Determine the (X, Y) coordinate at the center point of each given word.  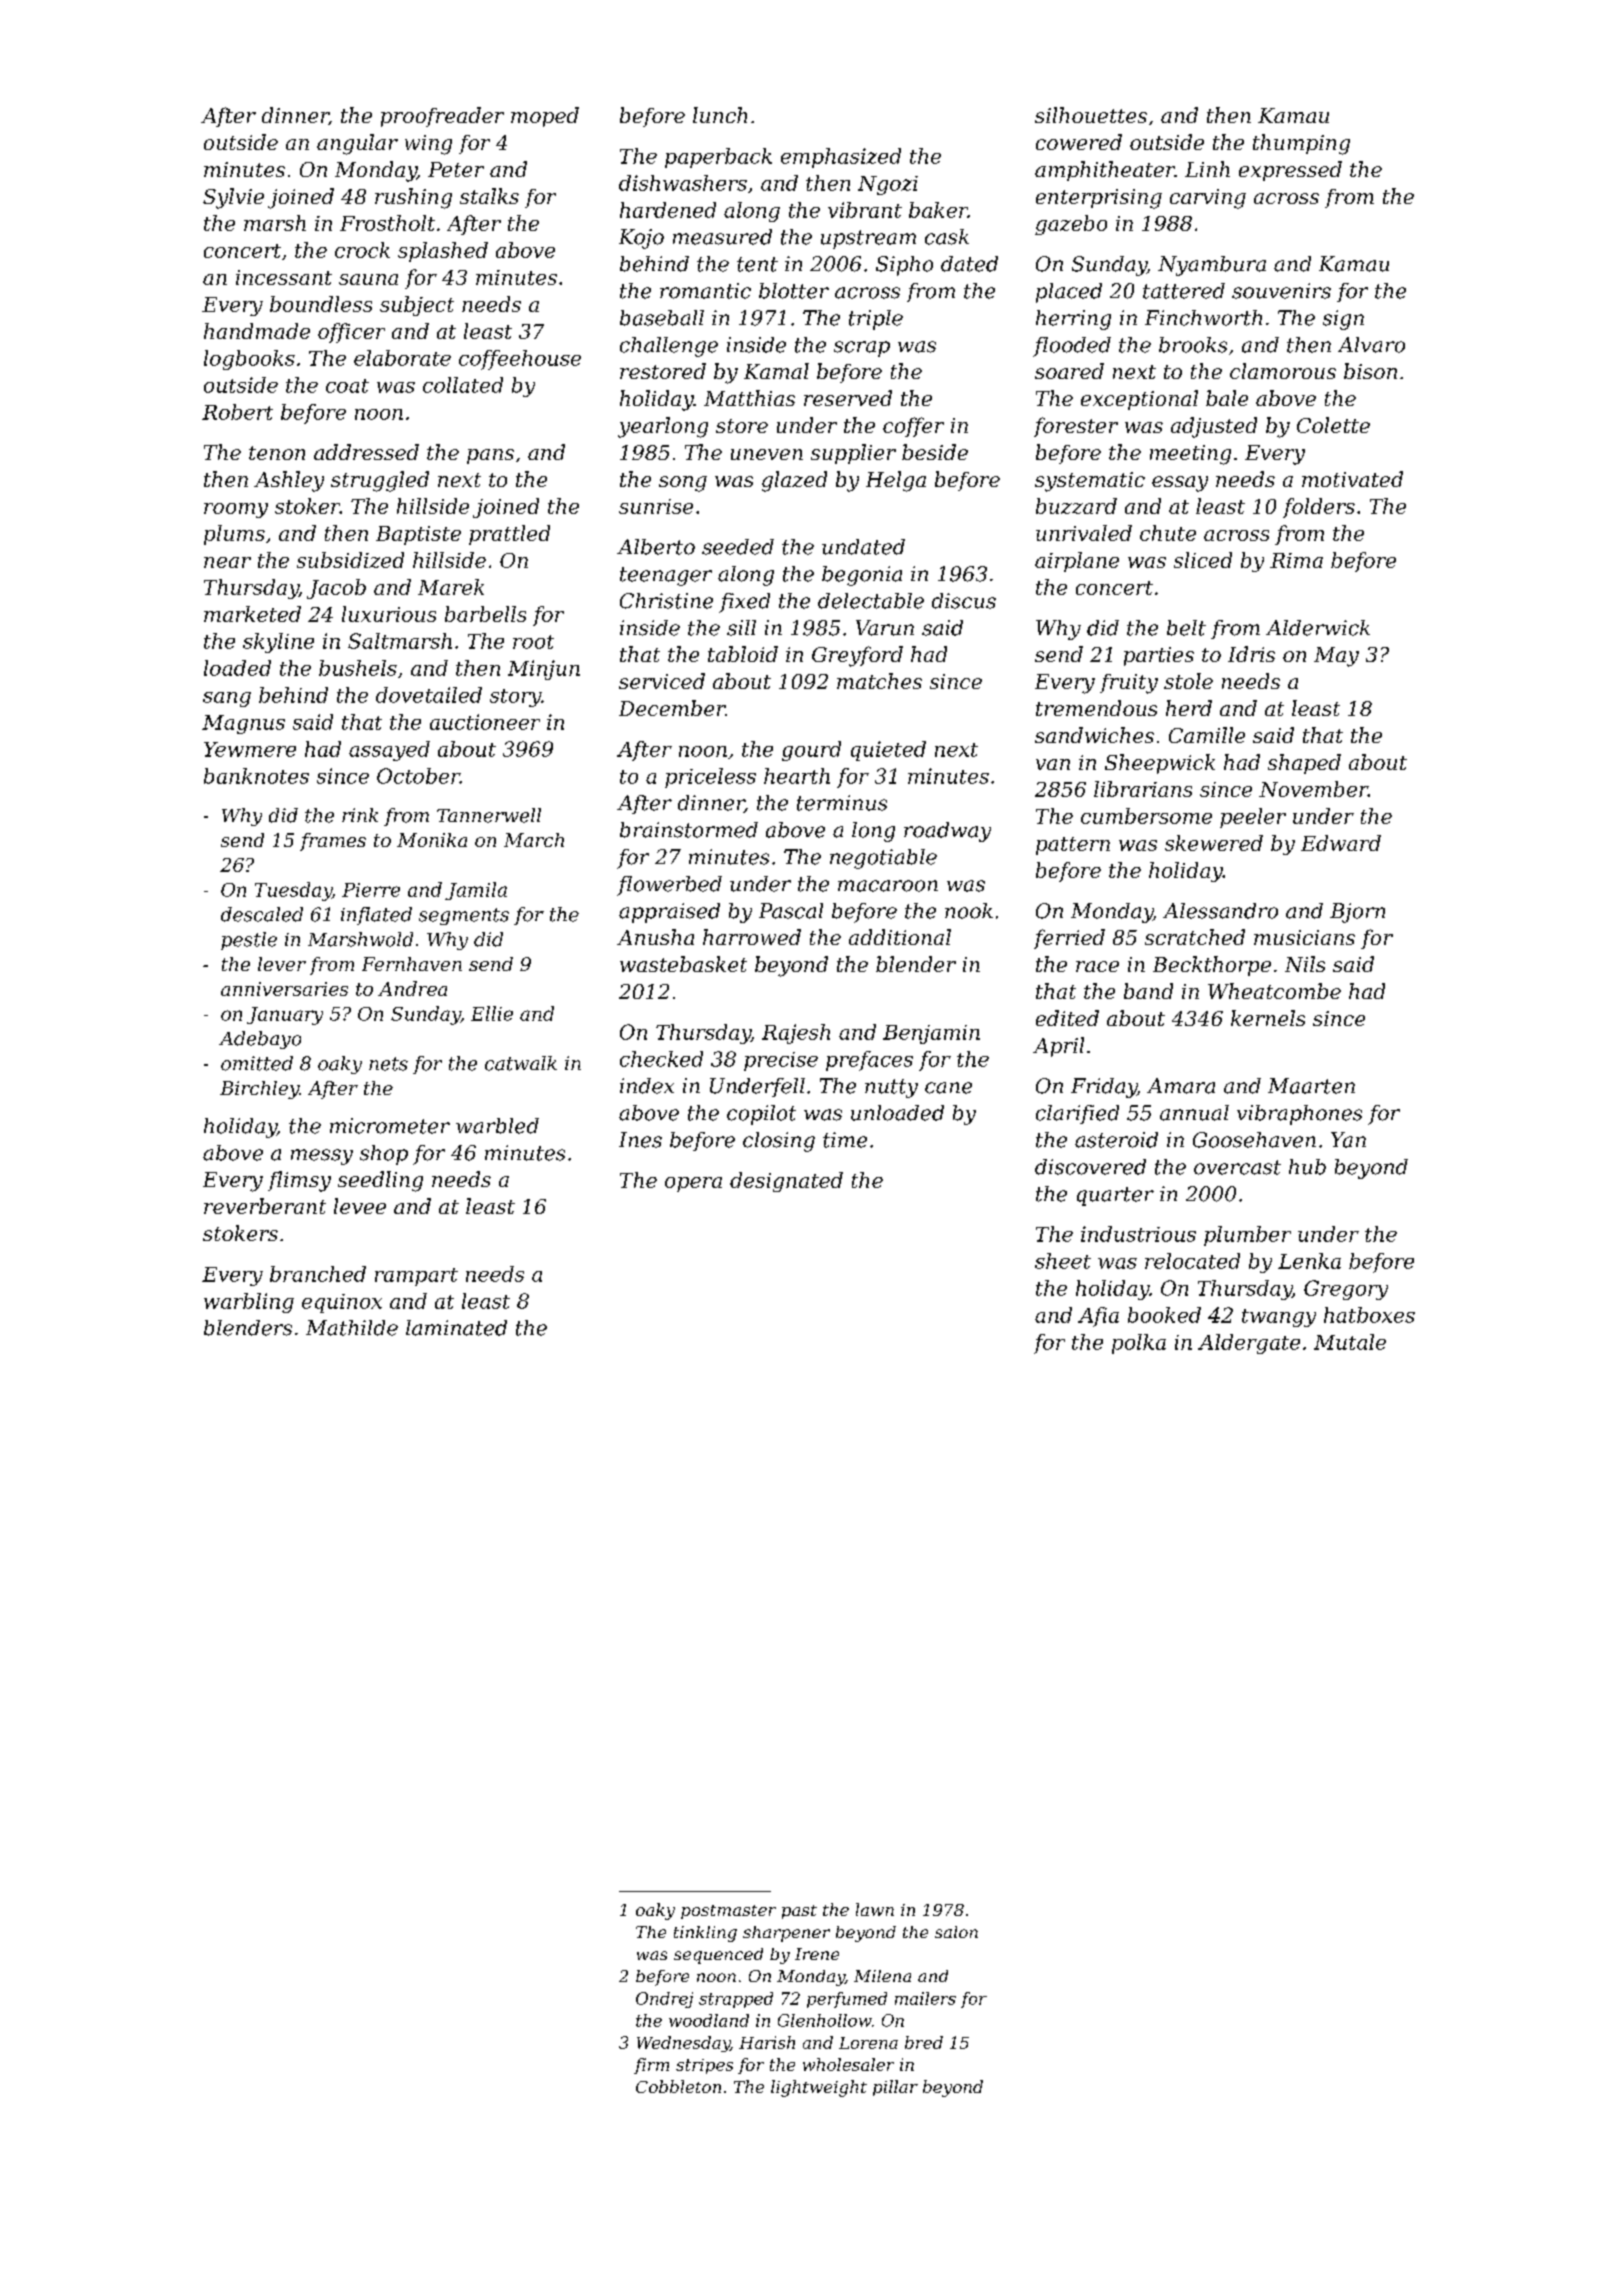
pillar (895, 2088)
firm (651, 2066)
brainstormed (689, 830)
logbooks (249, 360)
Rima (1296, 560)
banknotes (256, 776)
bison (1370, 371)
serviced (662, 681)
